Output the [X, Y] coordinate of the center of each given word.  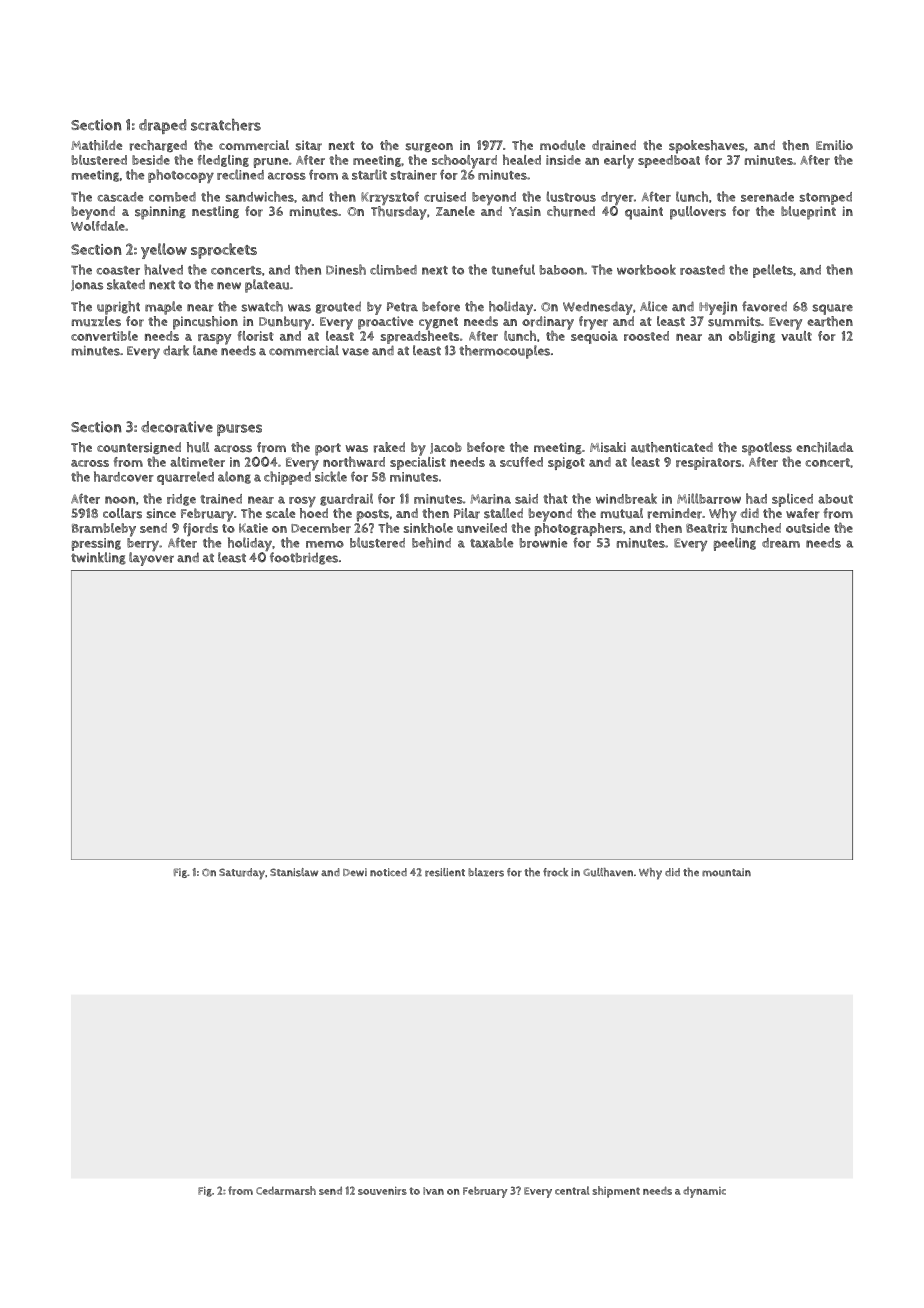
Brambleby [104, 530]
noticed [388, 872]
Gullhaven [608, 872]
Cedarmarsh [286, 1190]
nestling [215, 212]
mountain [726, 872]
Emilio [834, 145]
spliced [792, 500]
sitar [309, 145]
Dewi [355, 872]
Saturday [242, 874]
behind [431, 542]
